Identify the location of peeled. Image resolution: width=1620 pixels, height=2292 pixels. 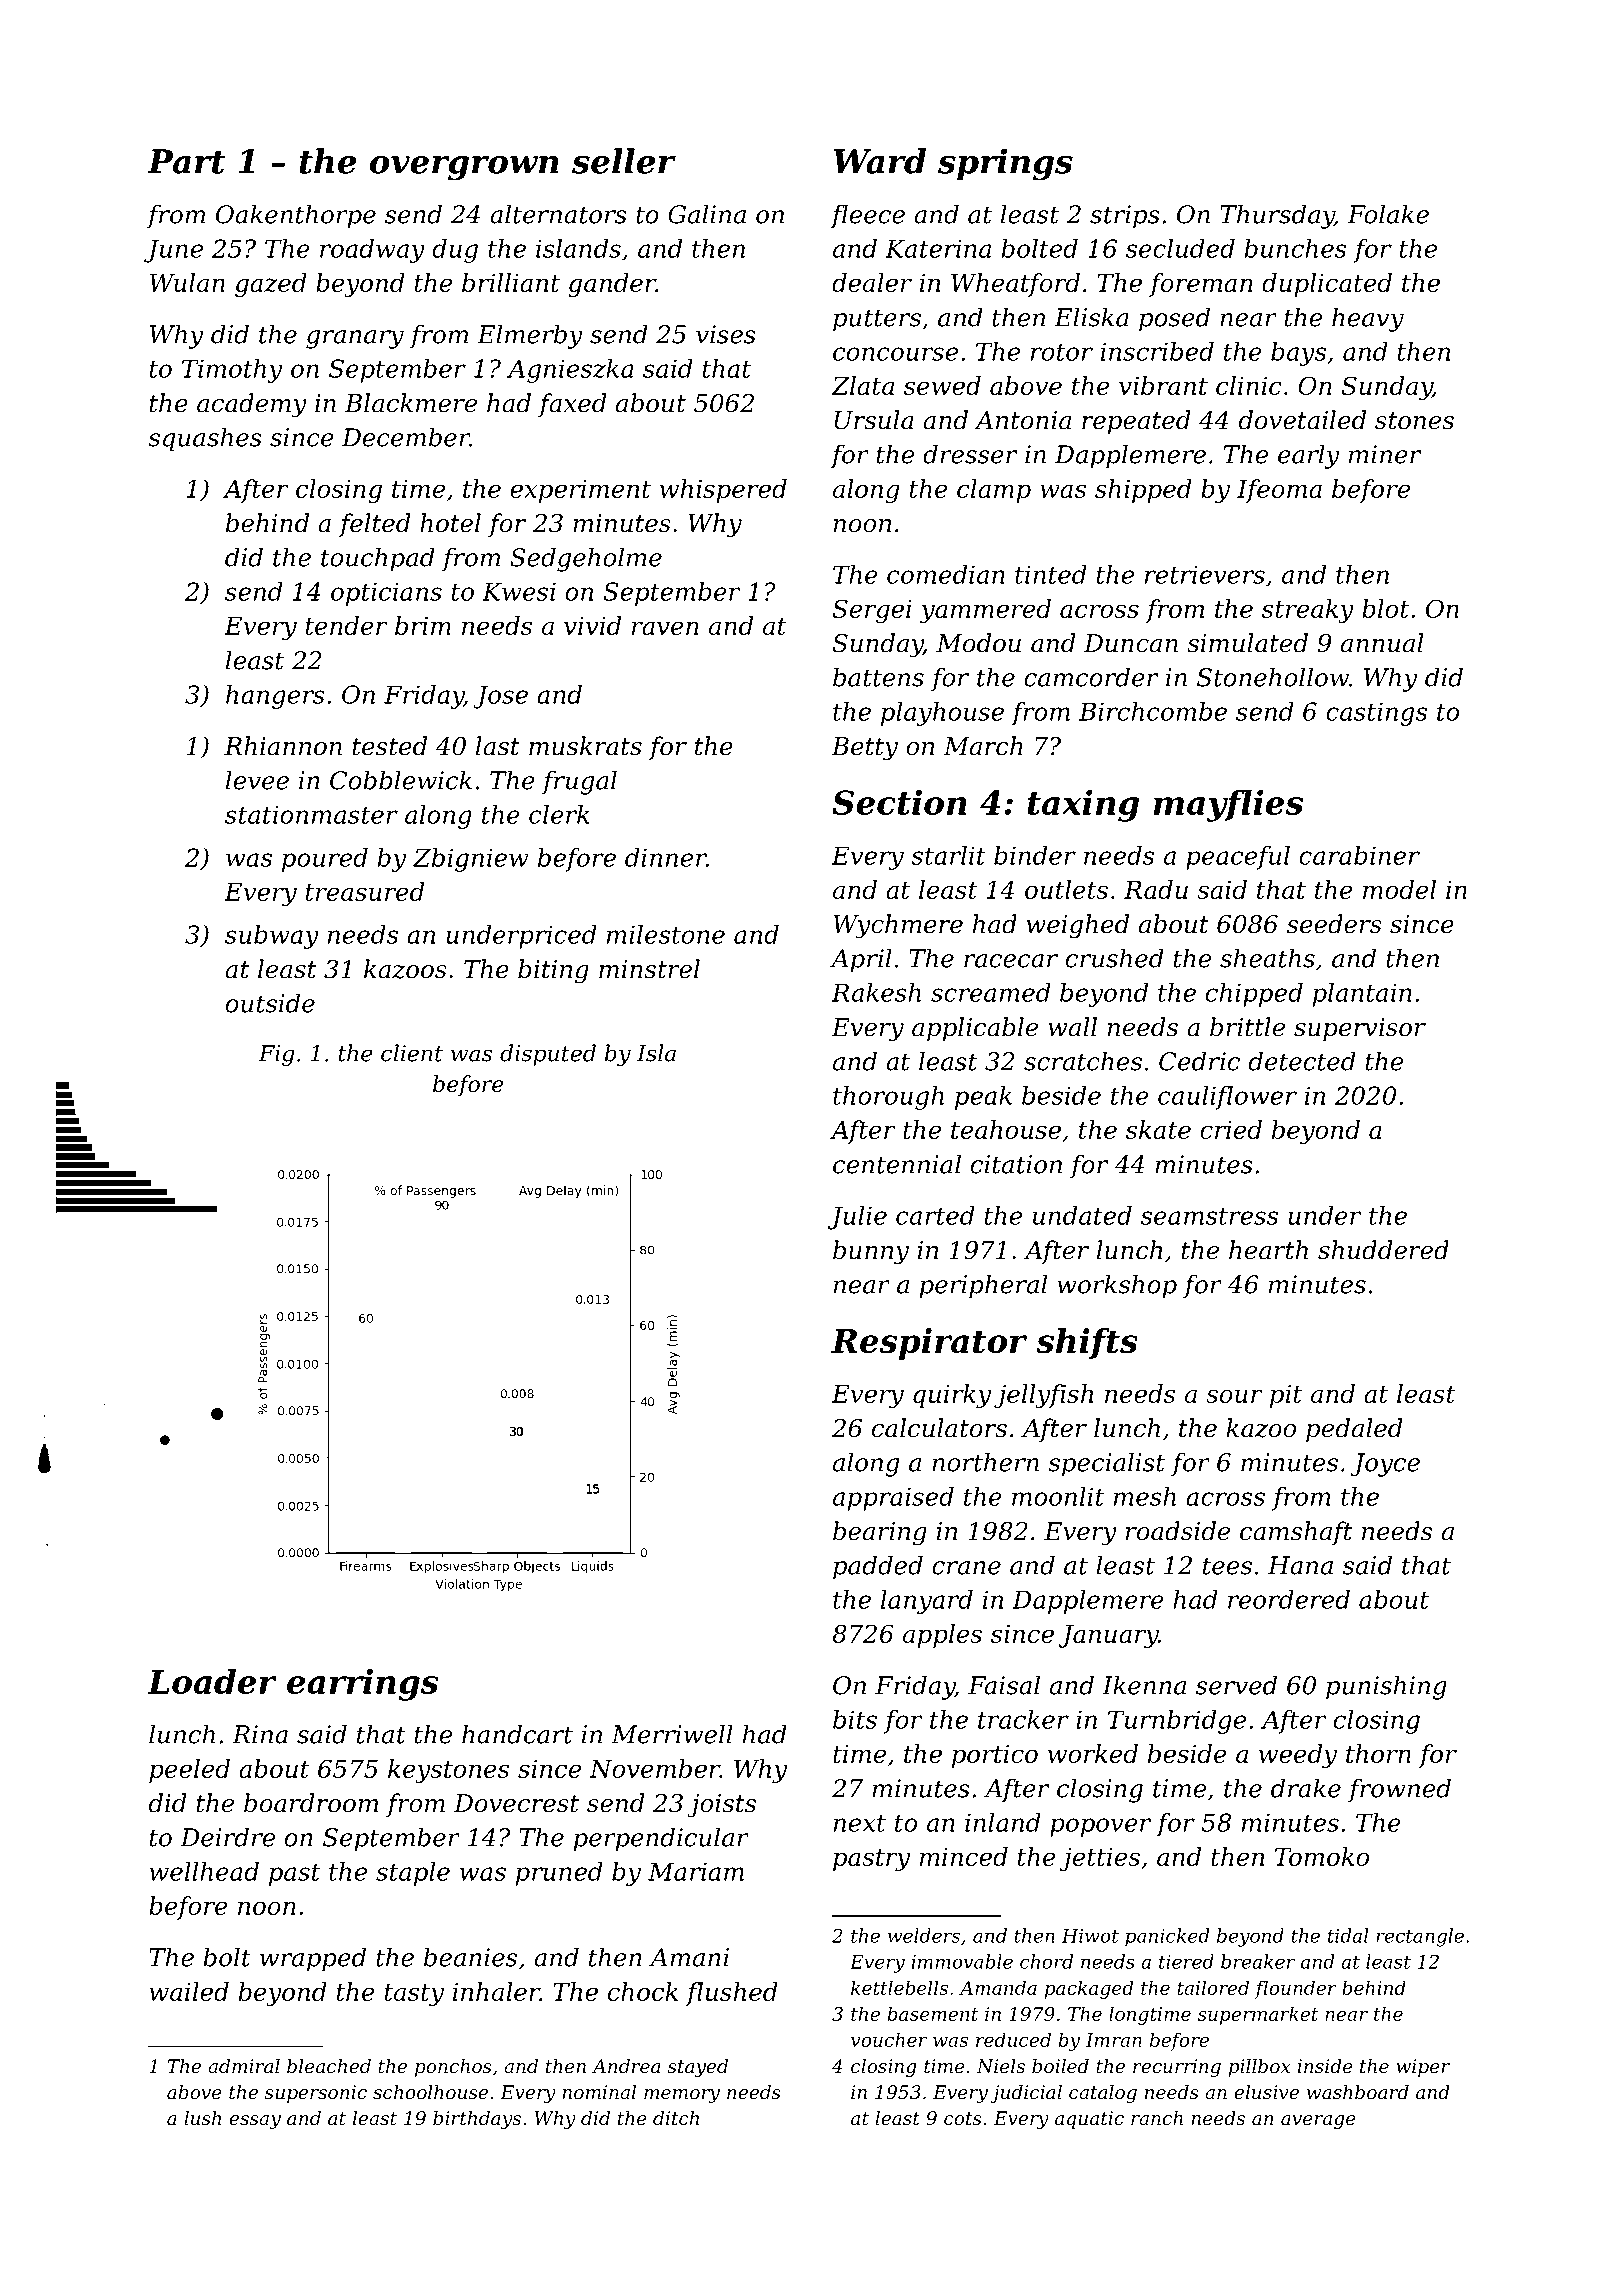
(189, 1771).
